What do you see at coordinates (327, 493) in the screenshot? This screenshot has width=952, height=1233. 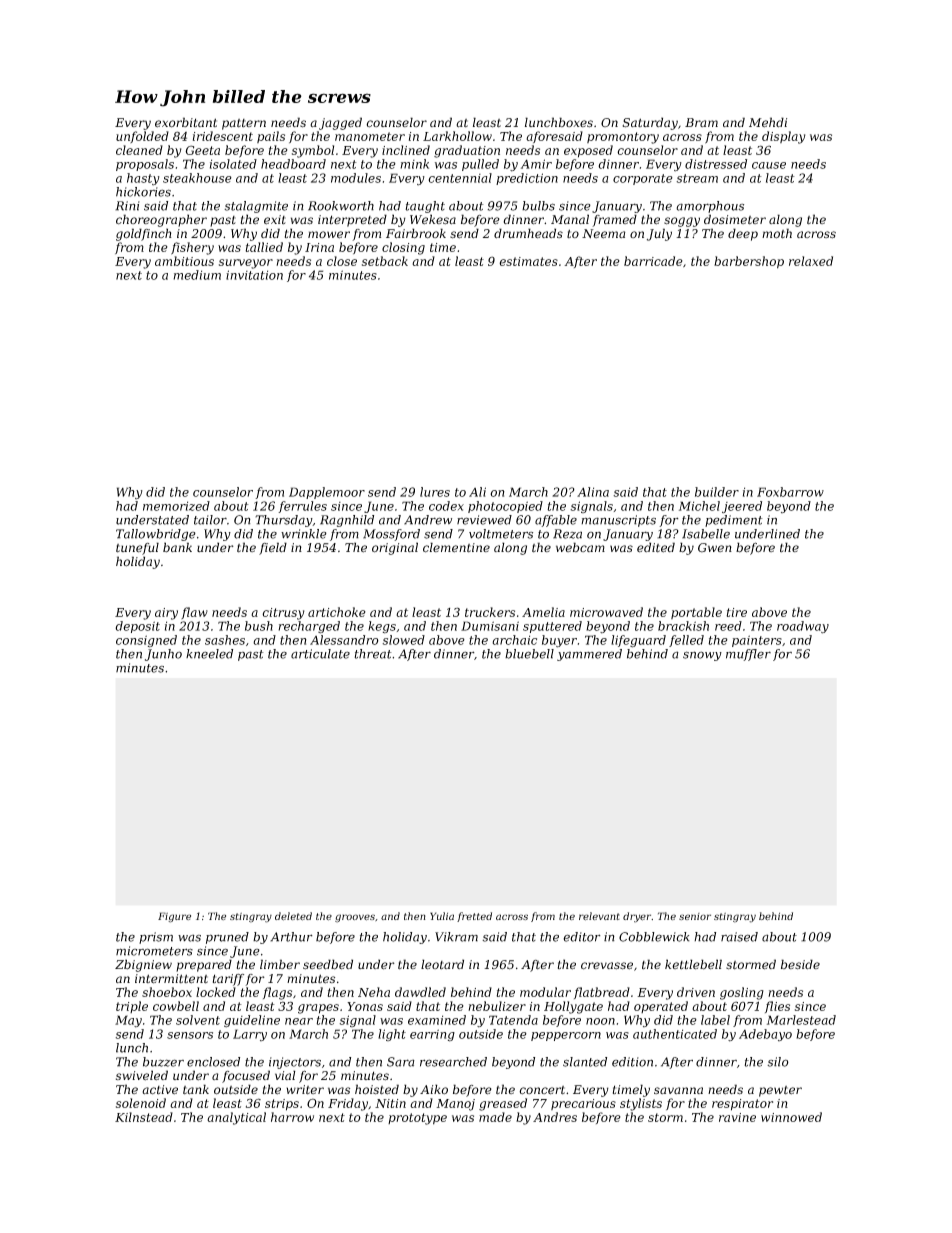 I see `Dapplemoor` at bounding box center [327, 493].
